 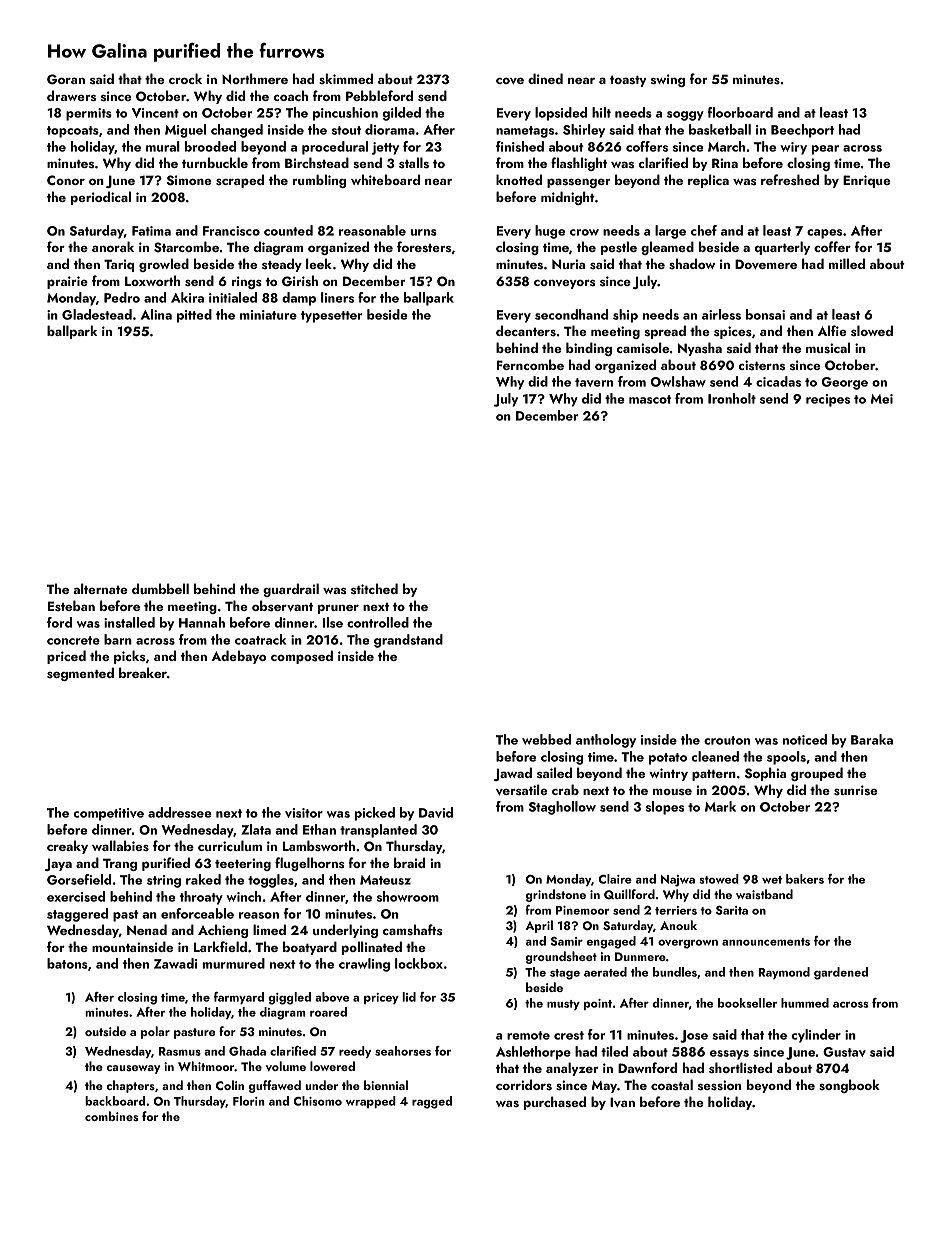 What do you see at coordinates (510, 81) in the page?
I see `cove` at bounding box center [510, 81].
